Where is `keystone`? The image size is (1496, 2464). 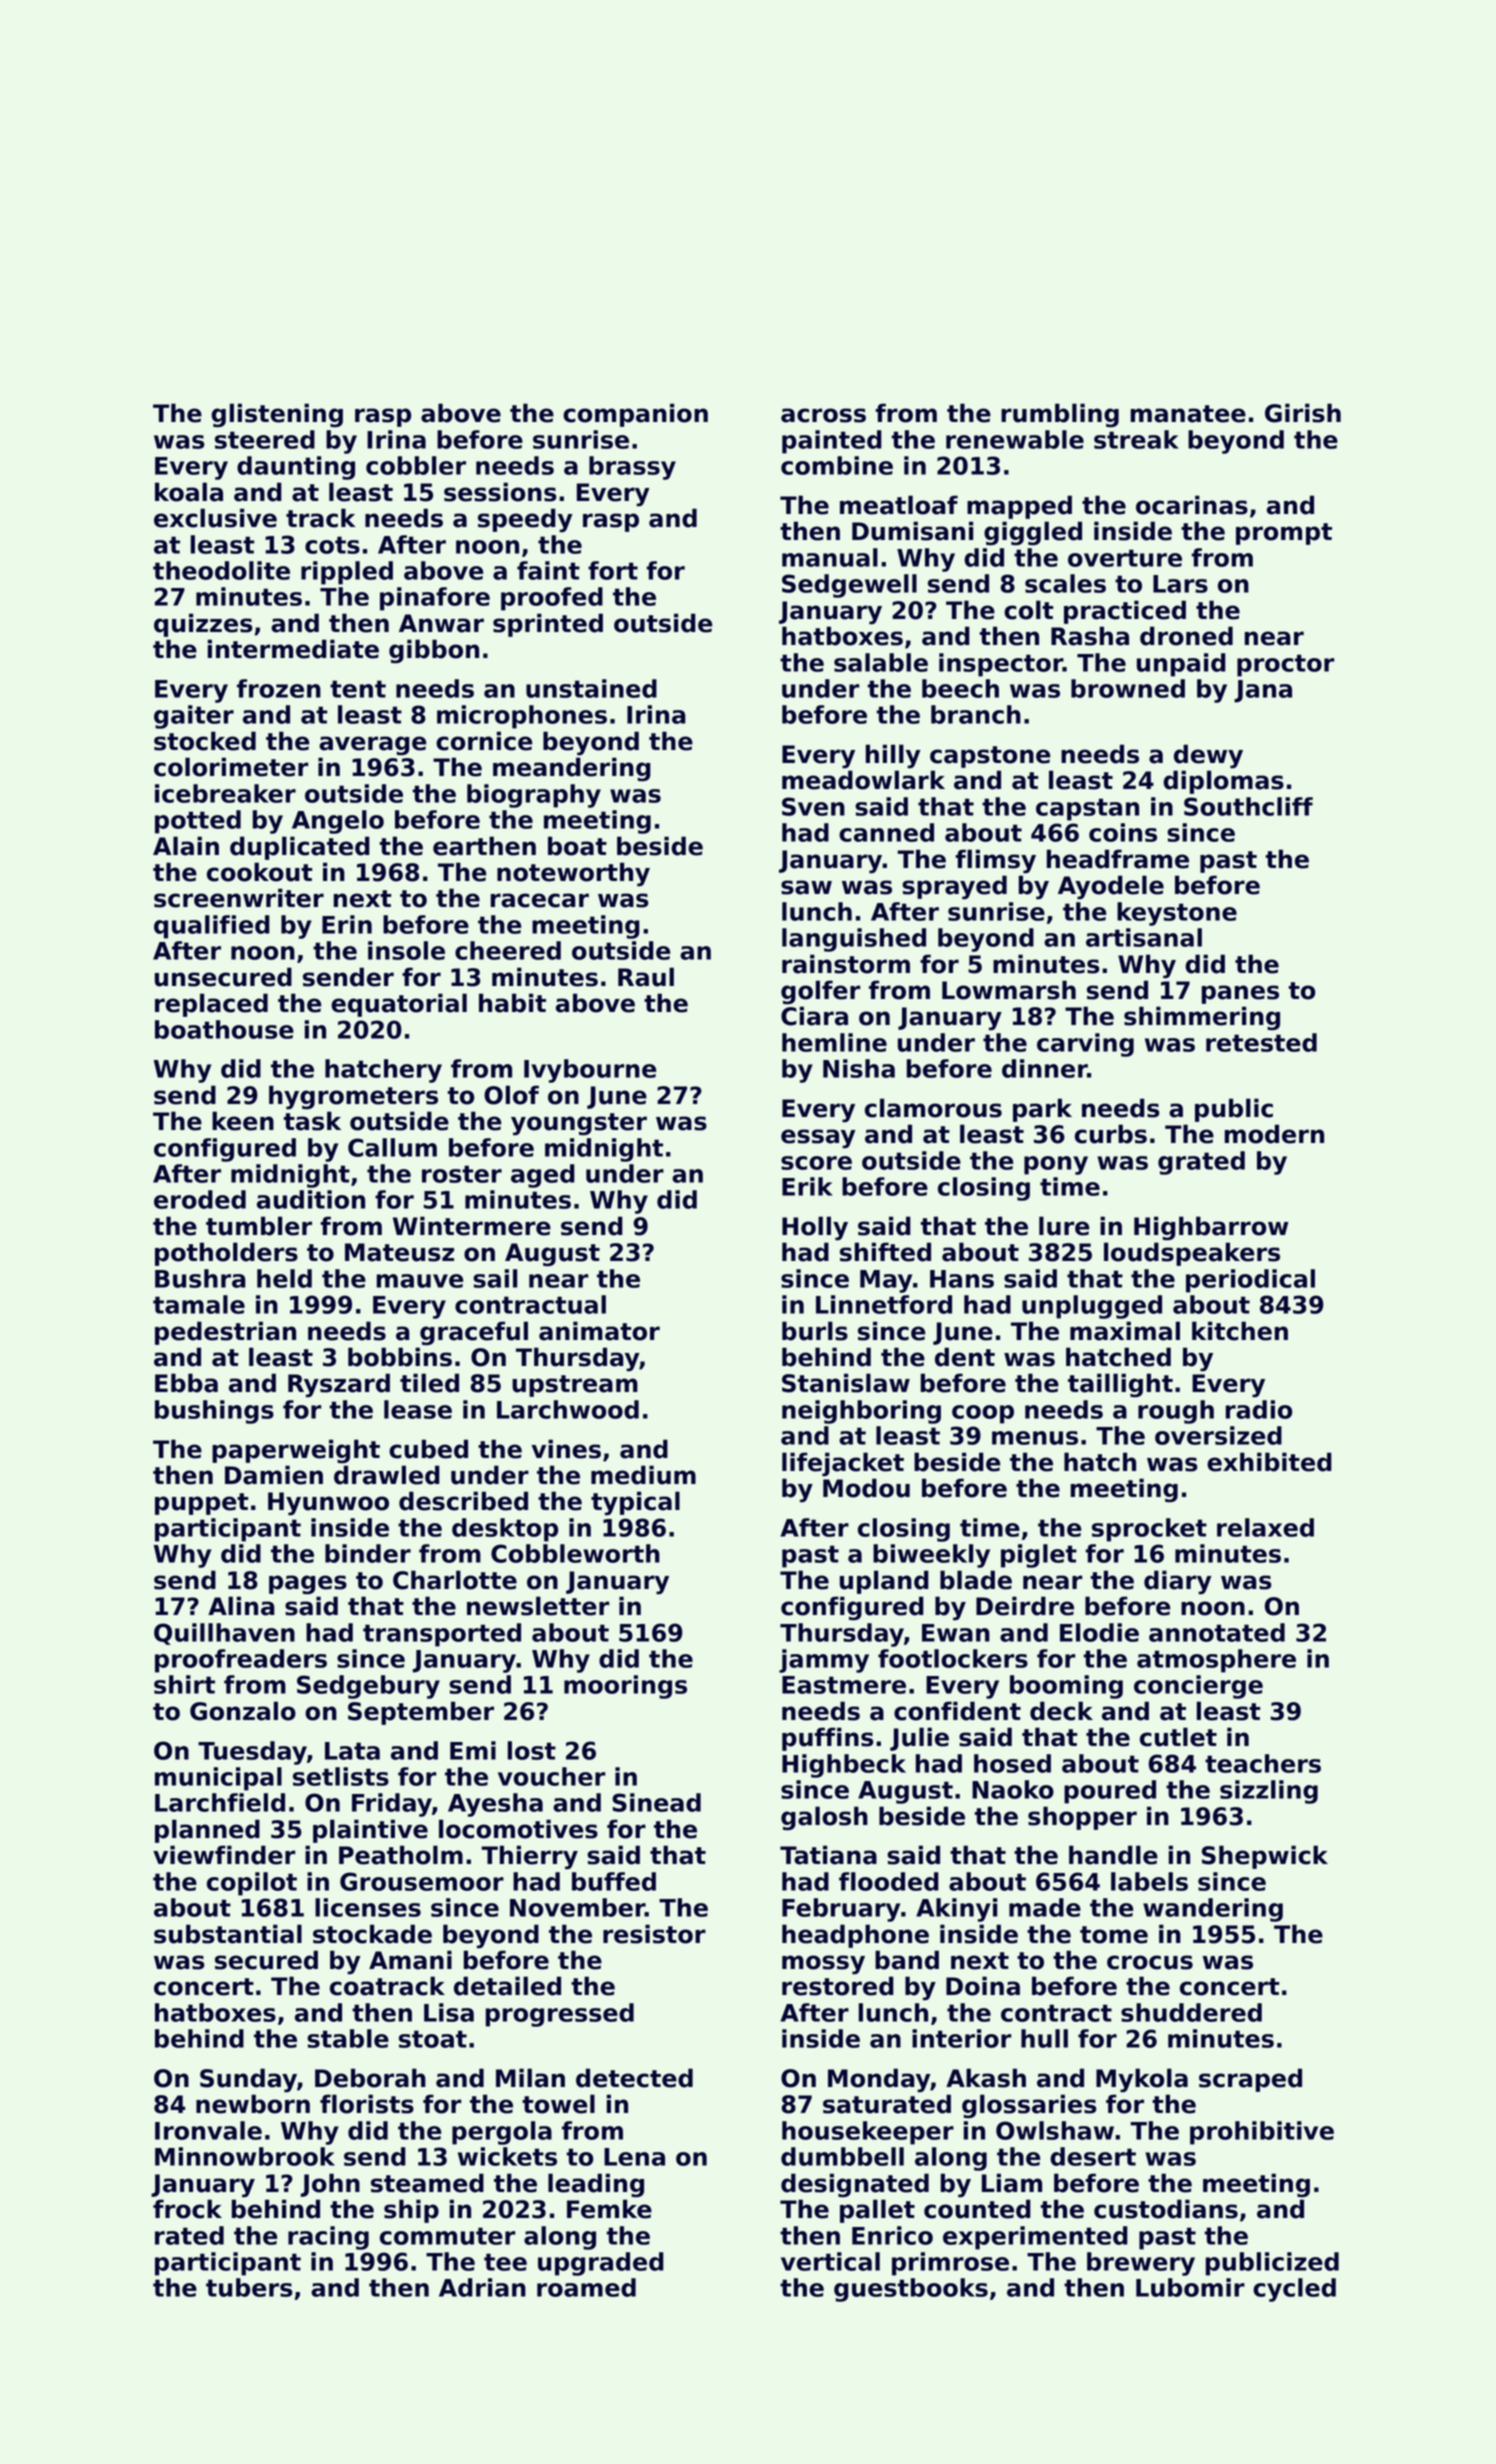 keystone is located at coordinates (1177, 914).
